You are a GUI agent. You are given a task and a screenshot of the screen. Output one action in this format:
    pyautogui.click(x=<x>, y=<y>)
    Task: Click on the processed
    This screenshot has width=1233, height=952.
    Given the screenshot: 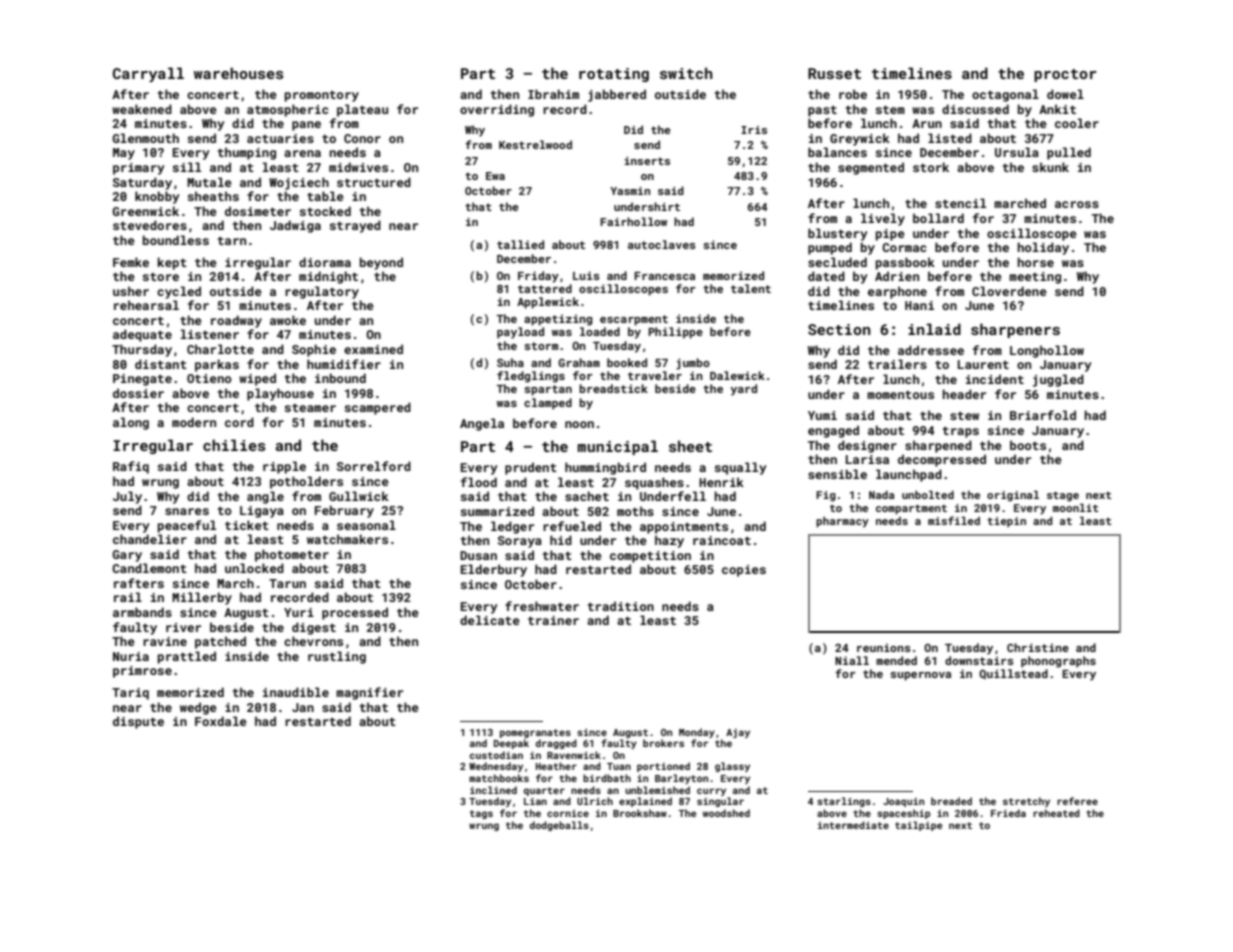 What is the action you would take?
    pyautogui.click(x=355, y=613)
